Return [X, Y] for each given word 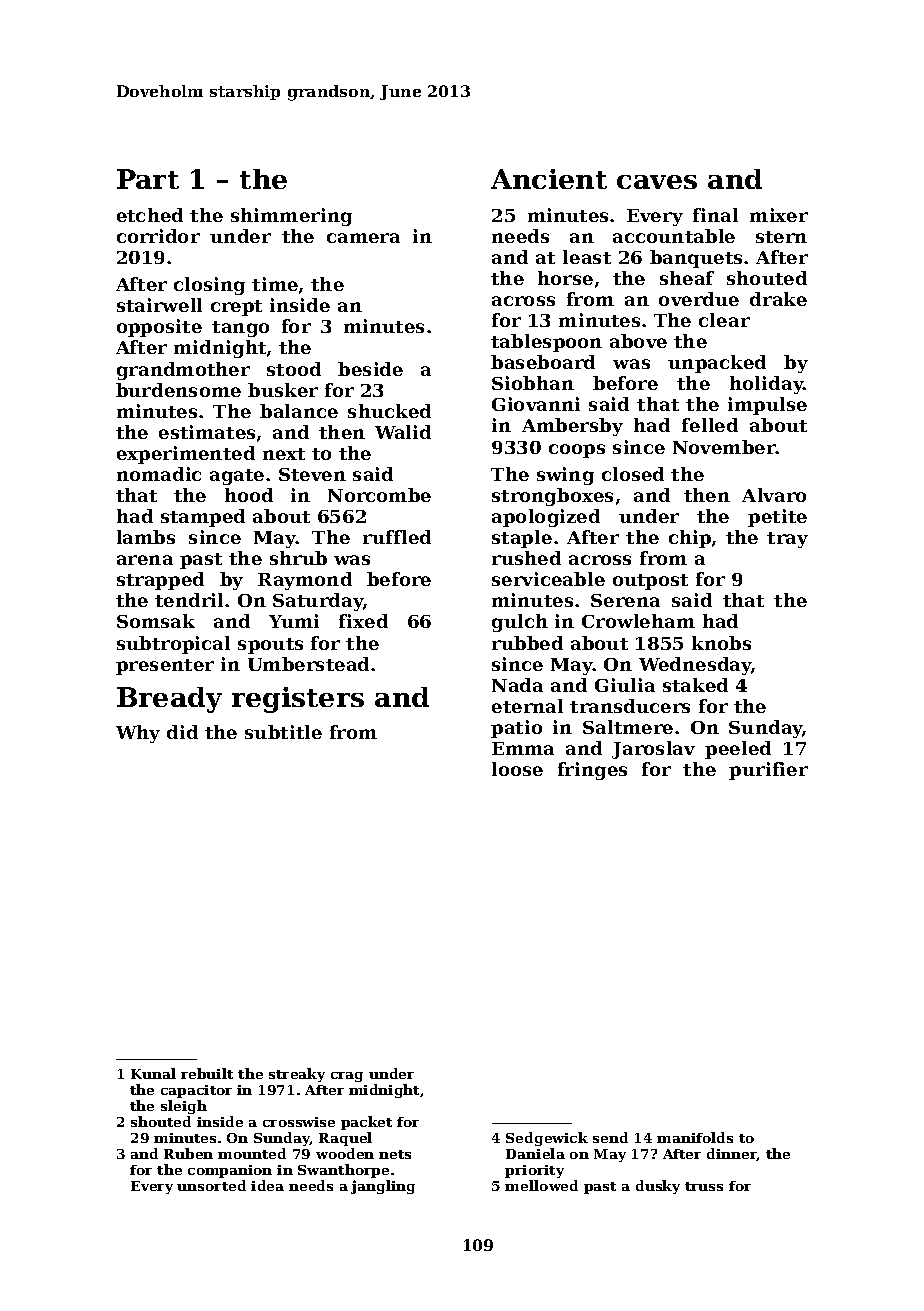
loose [517, 769]
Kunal [153, 1073]
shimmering [291, 217]
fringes [592, 771]
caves [657, 182]
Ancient [549, 179]
